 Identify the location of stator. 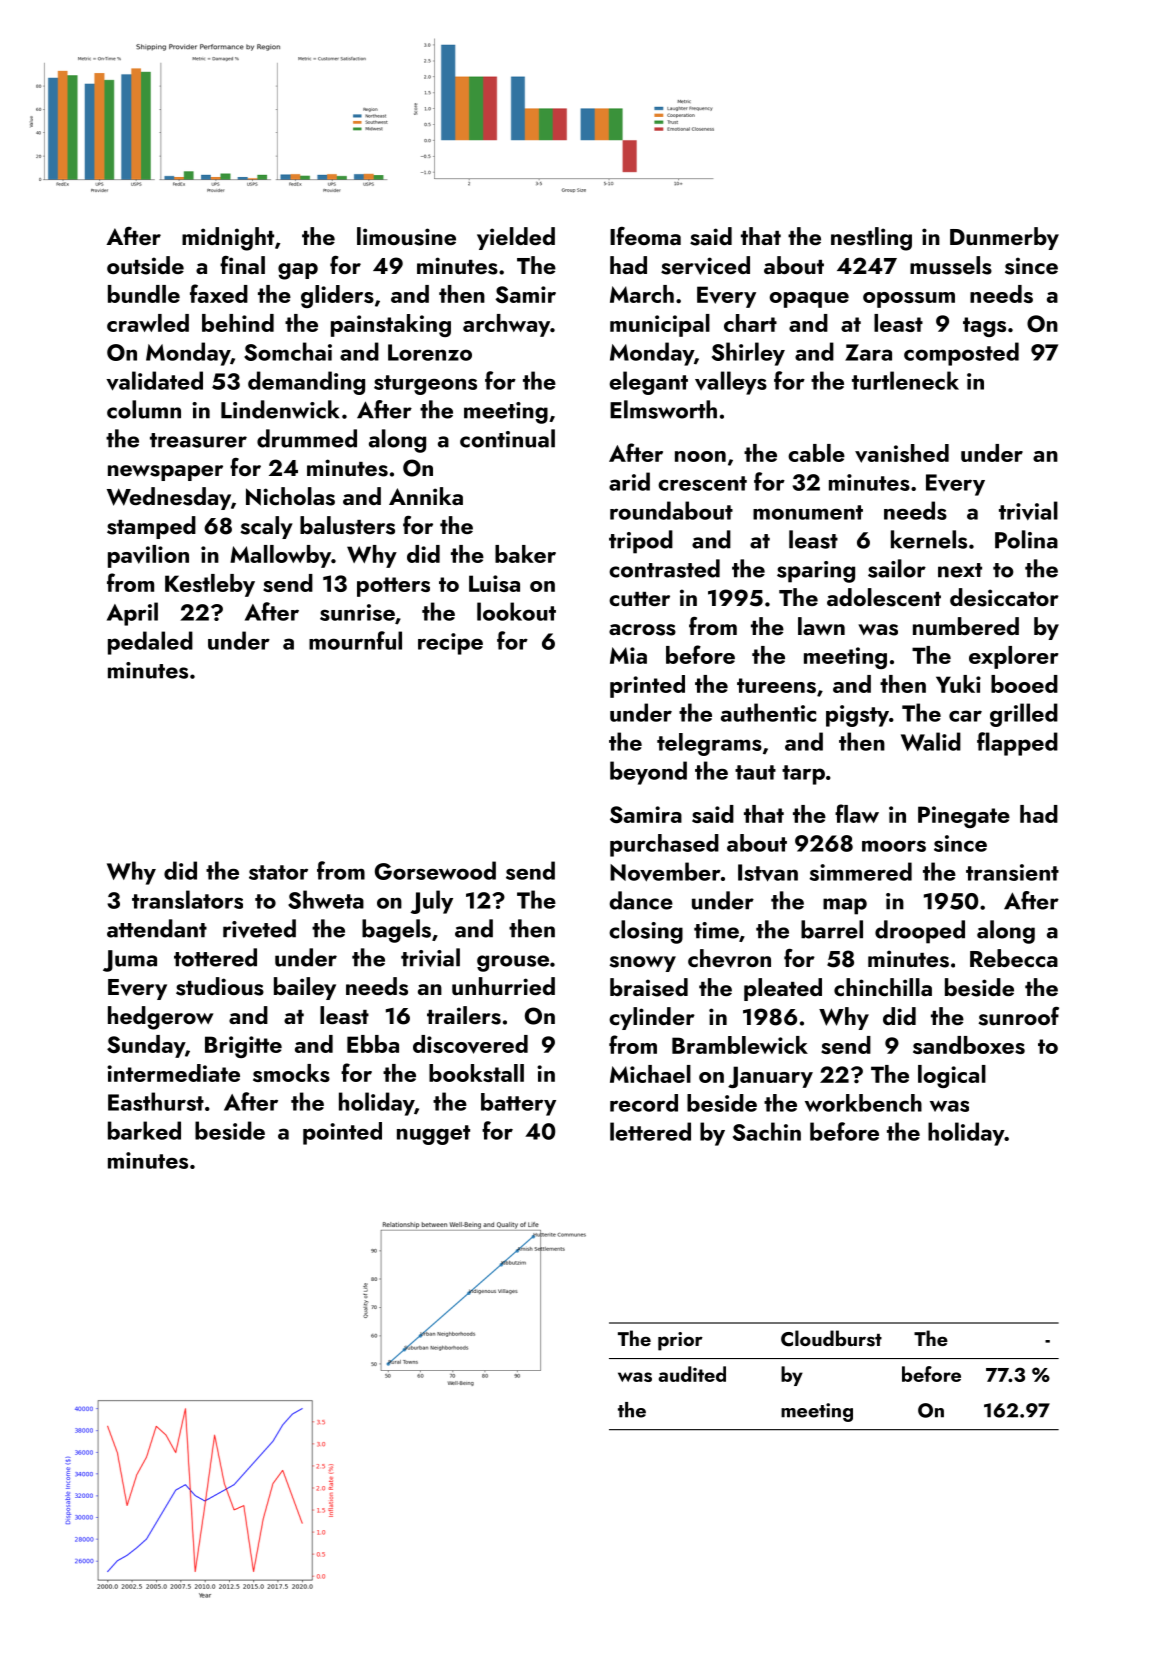
(278, 872).
